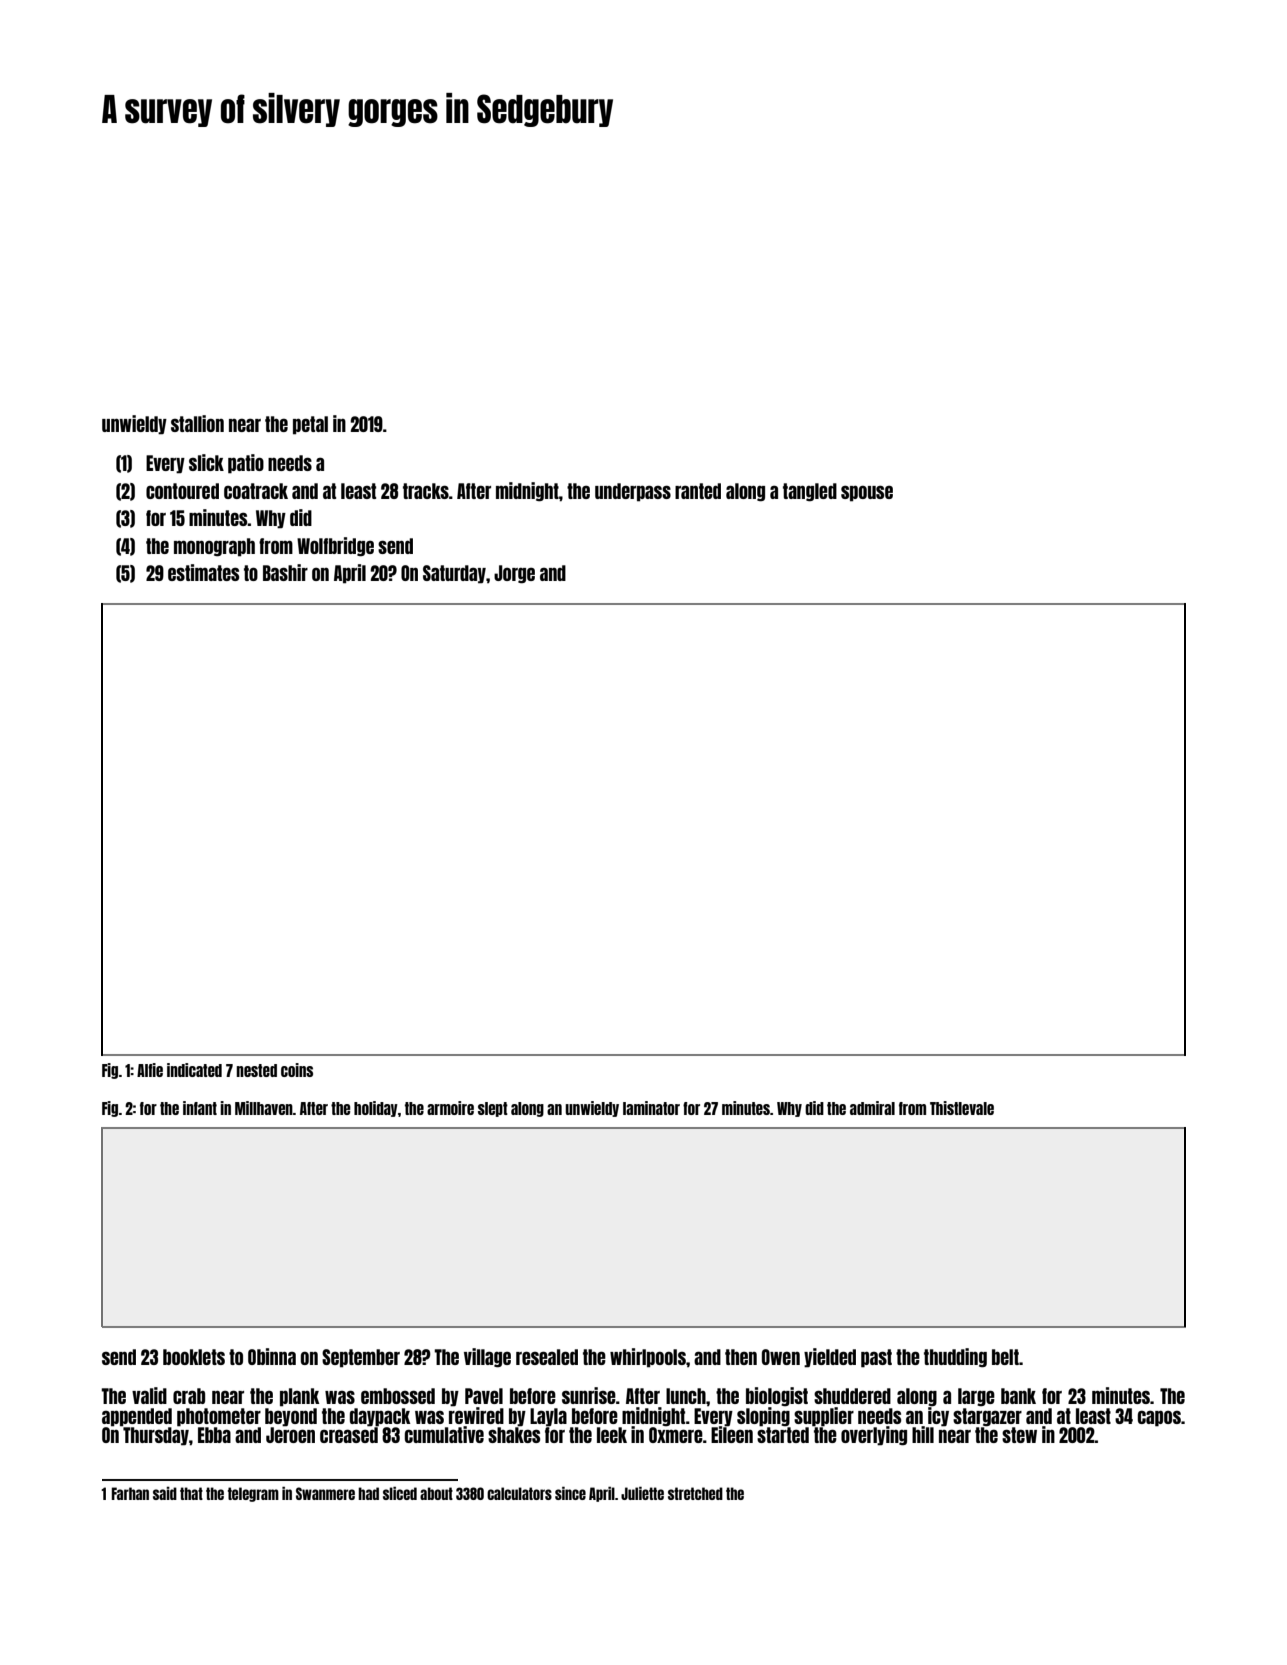 The height and width of the screenshot is (1665, 1287). I want to click on underpass, so click(633, 492).
